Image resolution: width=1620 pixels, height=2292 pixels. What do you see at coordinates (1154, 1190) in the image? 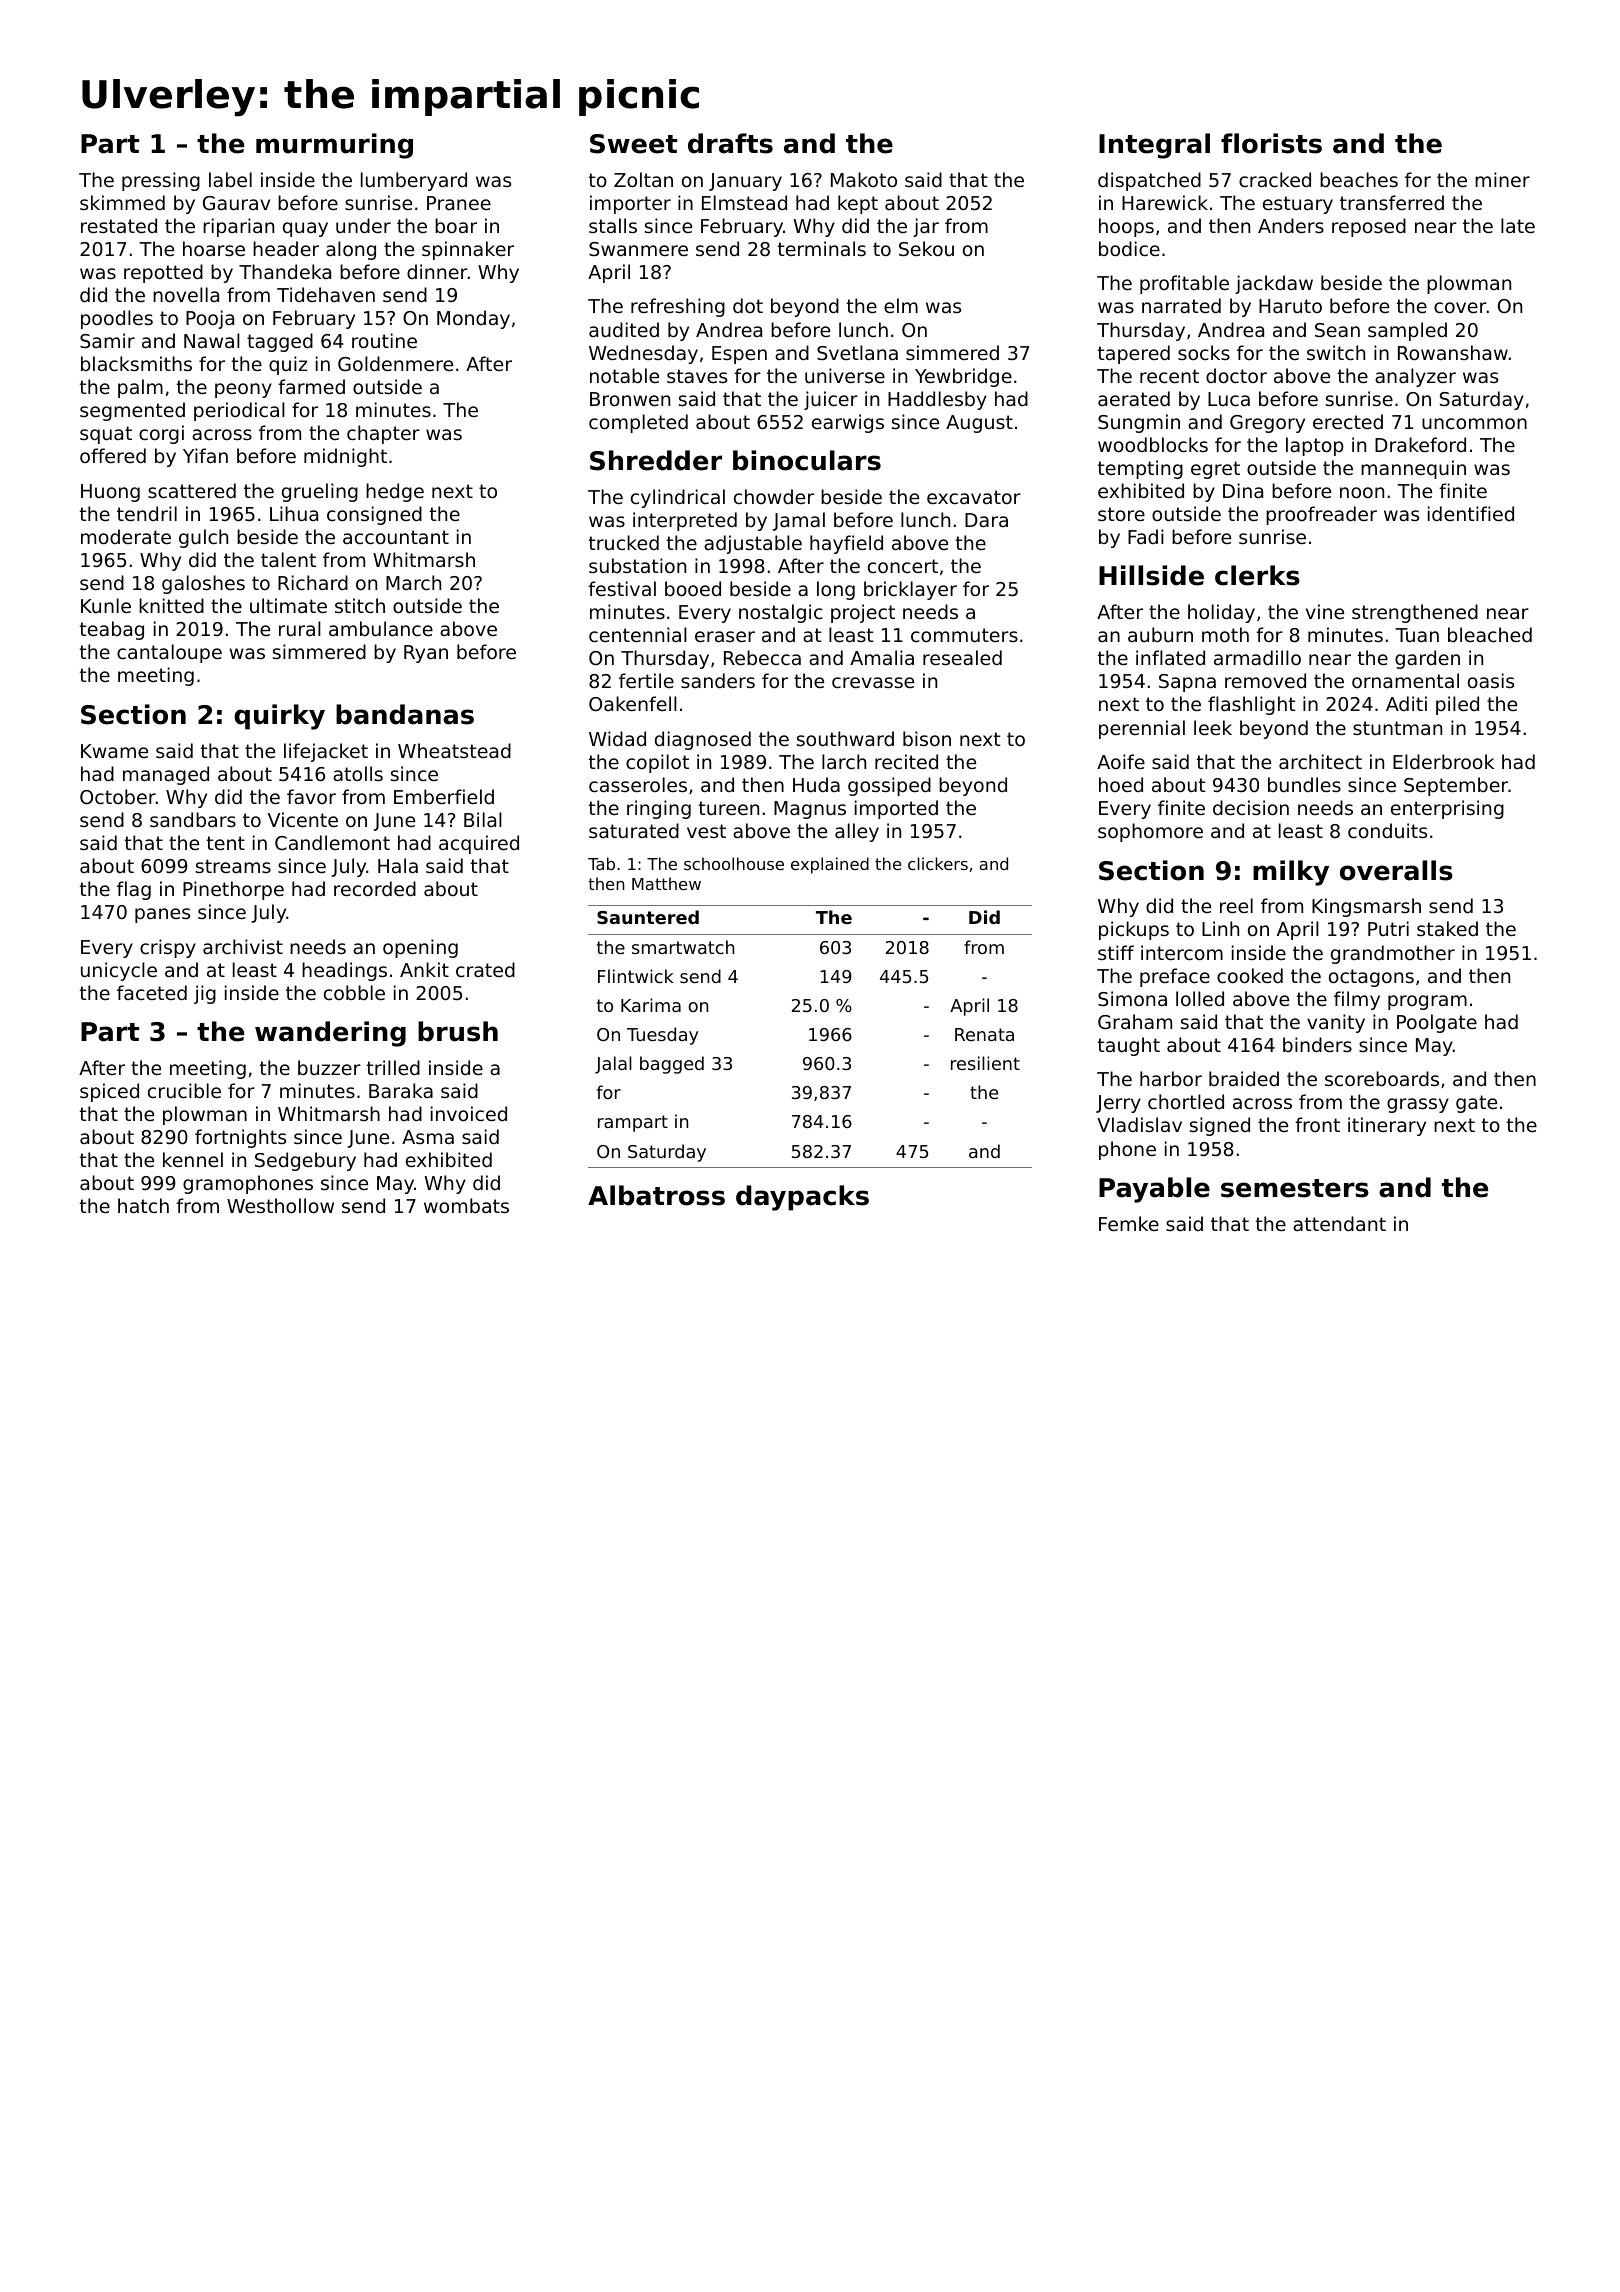
I see `Payable` at bounding box center [1154, 1190].
